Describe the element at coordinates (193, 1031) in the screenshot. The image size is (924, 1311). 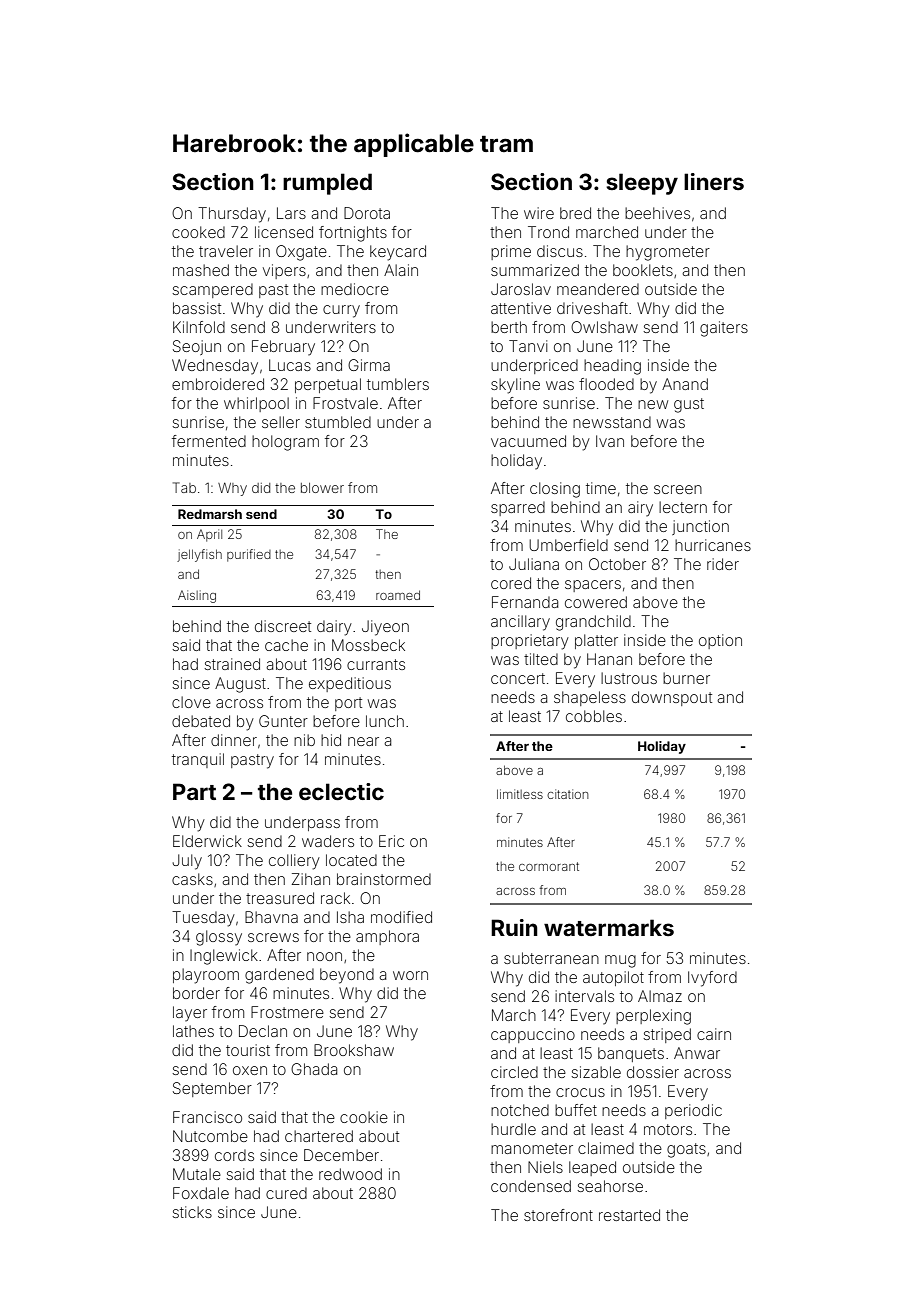
I see `lathes` at that location.
